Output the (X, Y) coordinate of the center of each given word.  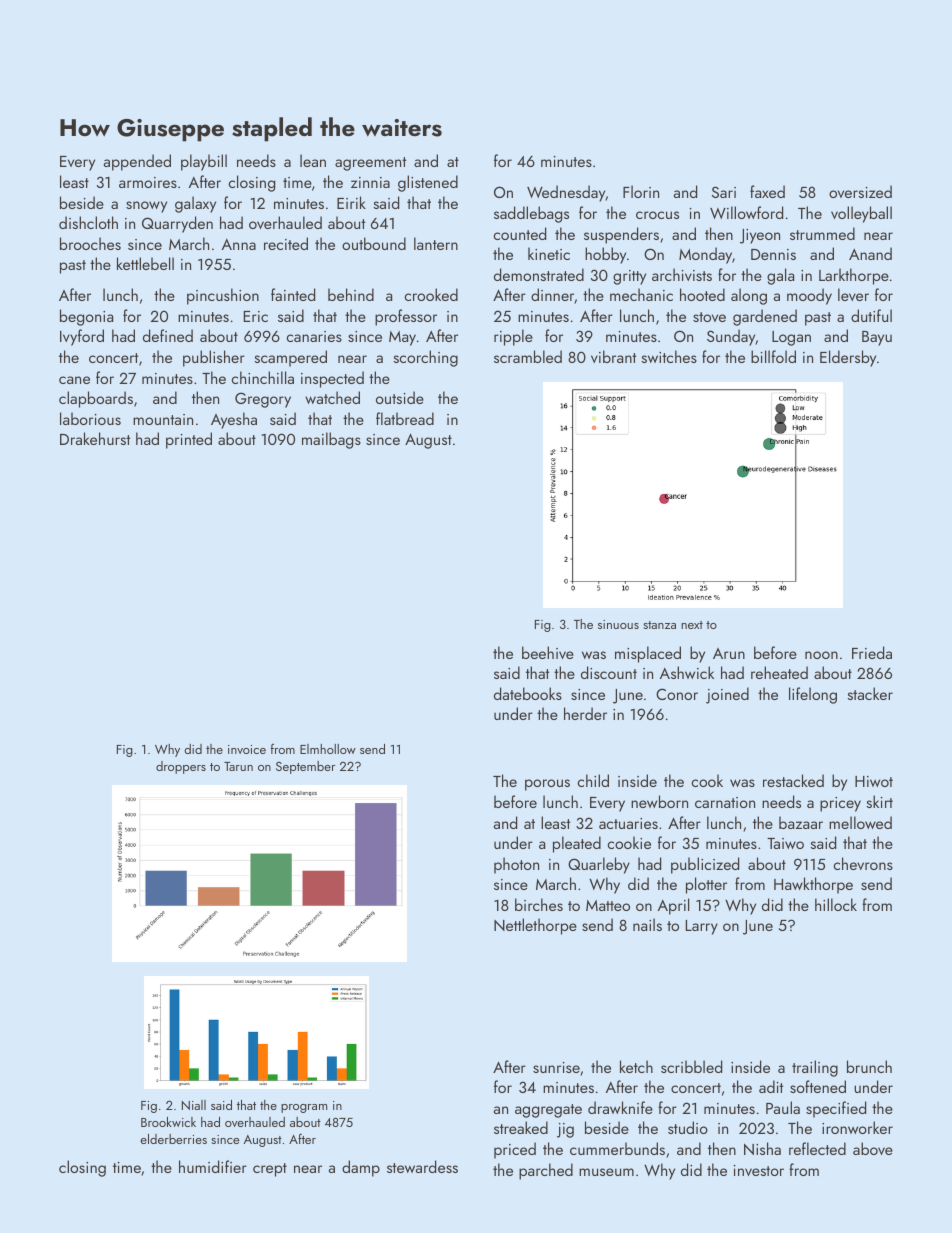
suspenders (621, 235)
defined (168, 335)
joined (727, 695)
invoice (247, 749)
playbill (204, 162)
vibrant (613, 356)
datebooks (528, 693)
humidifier (213, 1166)
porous (547, 785)
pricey (840, 804)
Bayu (877, 338)
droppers (181, 767)
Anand (870, 253)
